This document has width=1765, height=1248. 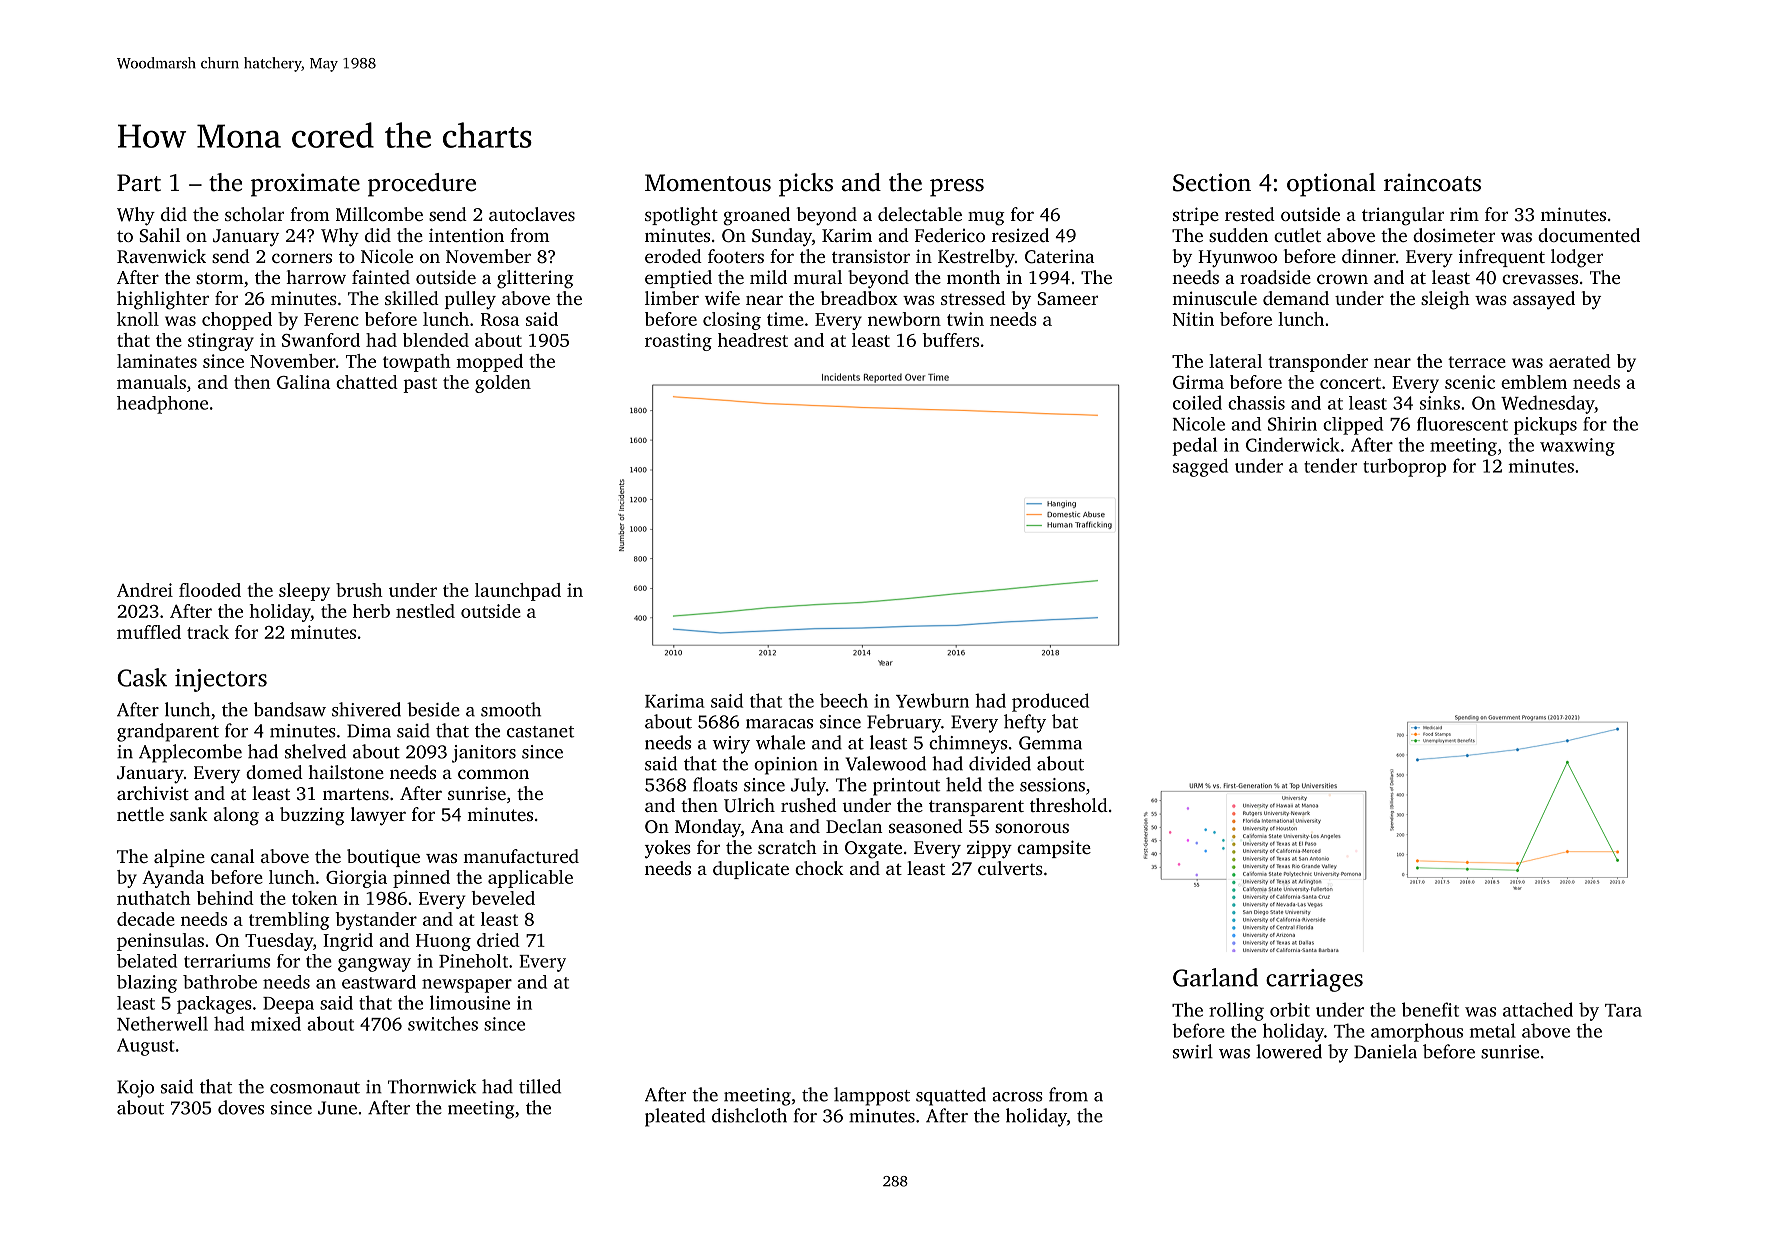 What do you see at coordinates (162, 1023) in the document?
I see `Netherwell` at bounding box center [162, 1023].
